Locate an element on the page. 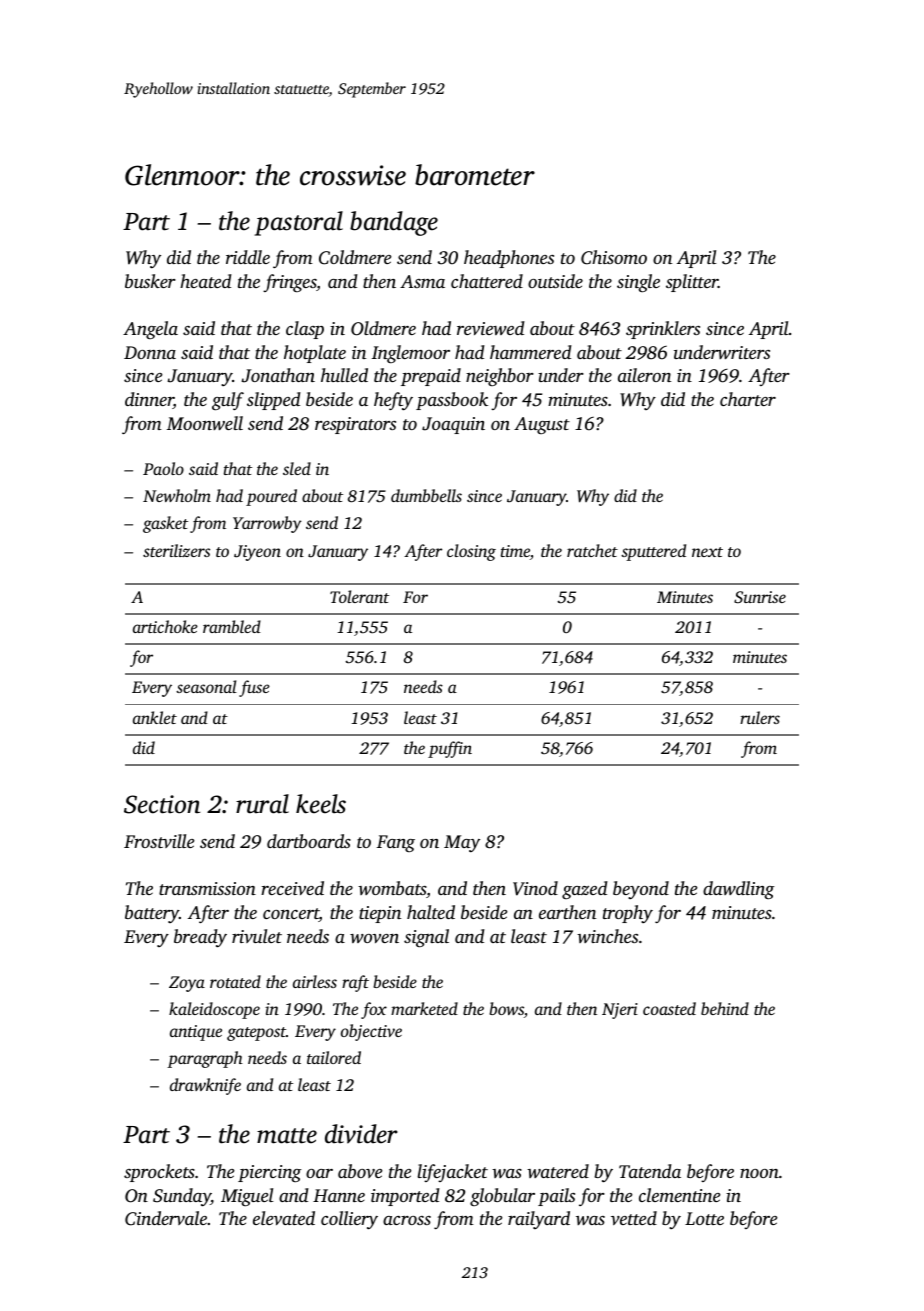 Image resolution: width=924 pixels, height=1311 pixels. bandage is located at coordinates (394, 223).
